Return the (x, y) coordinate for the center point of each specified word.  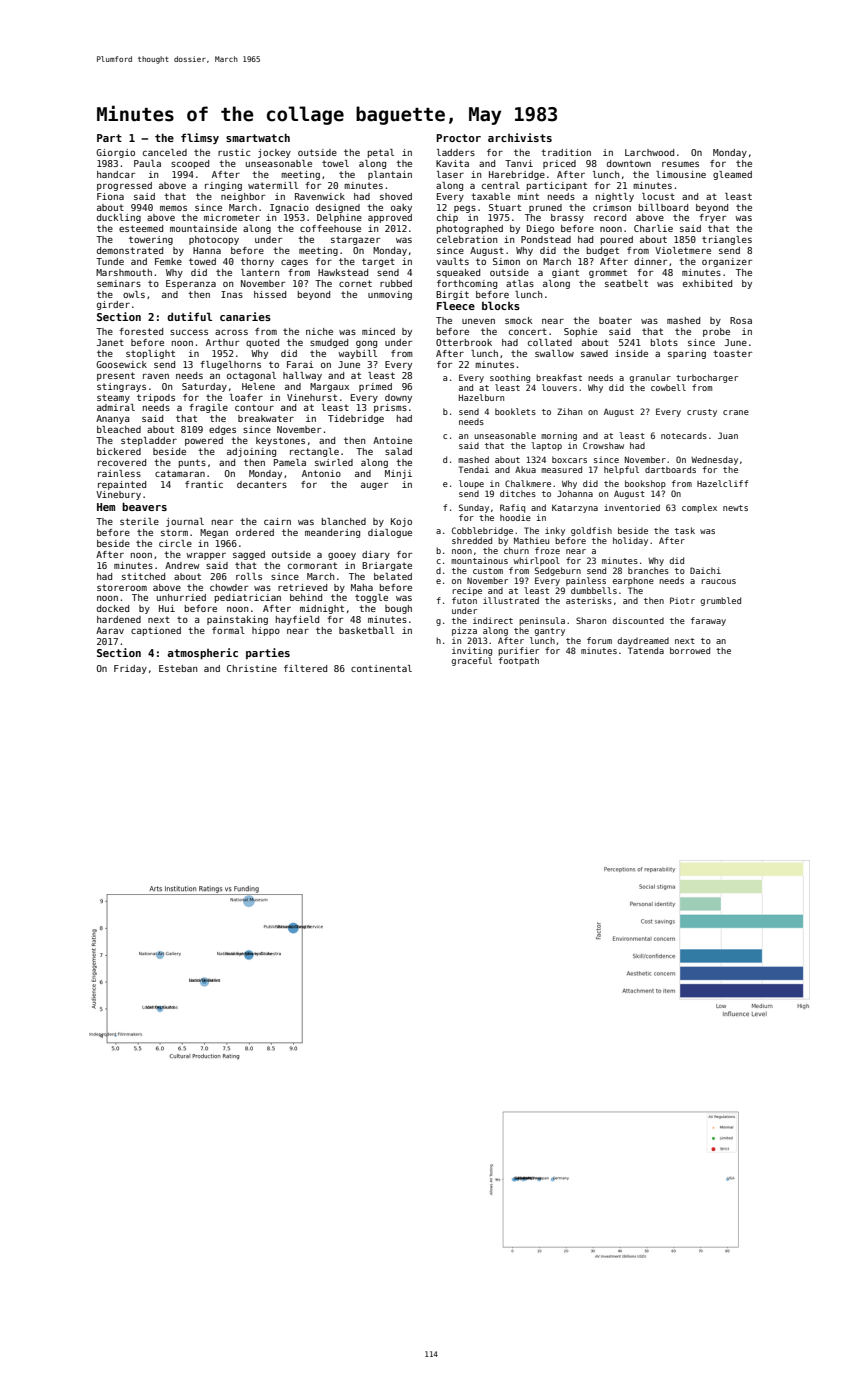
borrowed (690, 650)
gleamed (732, 175)
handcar (116, 174)
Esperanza (191, 284)
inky (555, 531)
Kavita (452, 163)
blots (664, 342)
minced (378, 331)
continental (381, 668)
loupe (471, 484)
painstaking (237, 620)
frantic (204, 484)
